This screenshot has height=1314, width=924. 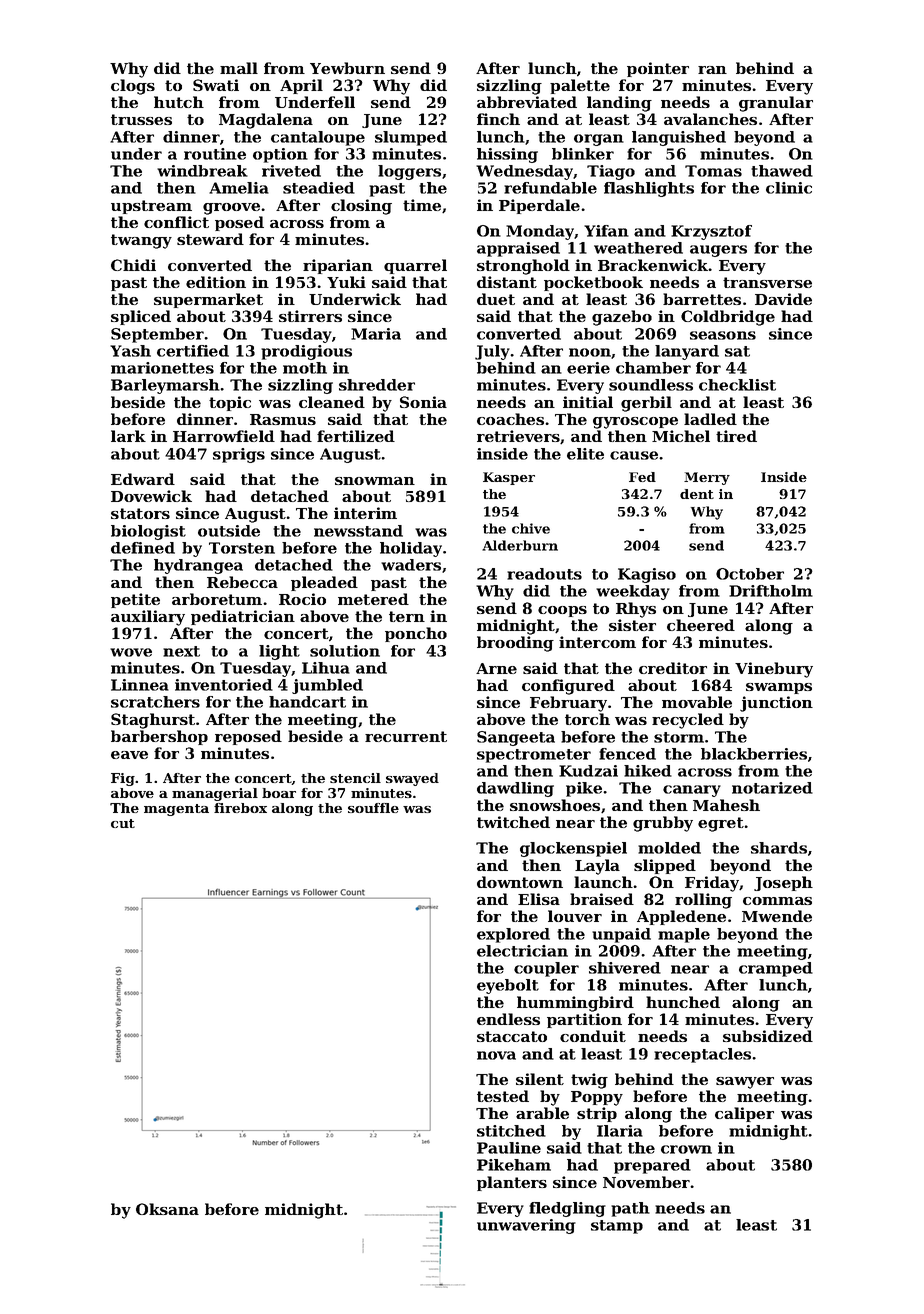 What do you see at coordinates (520, 882) in the screenshot?
I see `downtown` at bounding box center [520, 882].
